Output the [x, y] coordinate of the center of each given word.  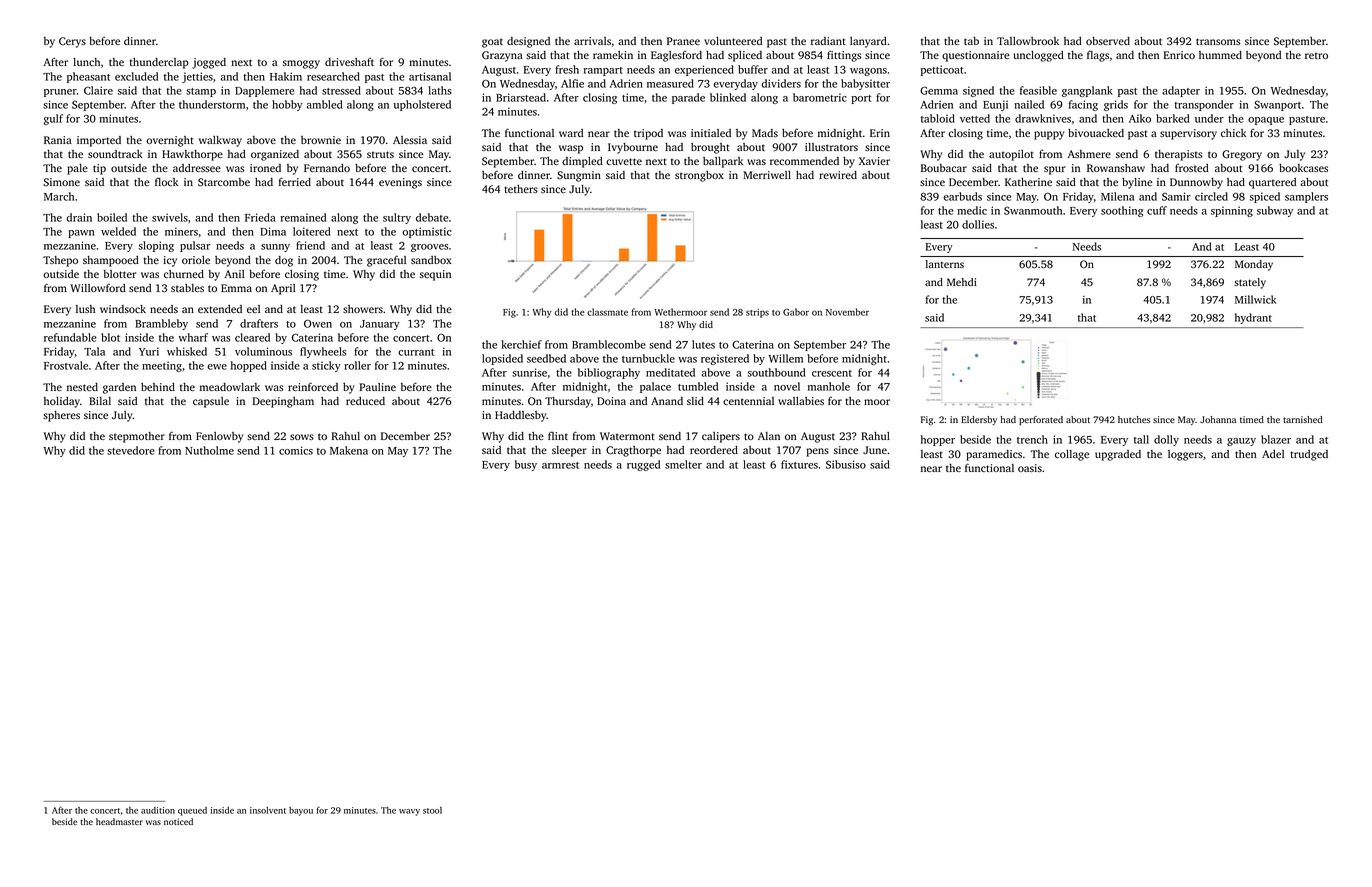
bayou [301, 811]
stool [432, 810]
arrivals [592, 41]
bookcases [1303, 168]
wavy [409, 812]
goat [492, 43]
